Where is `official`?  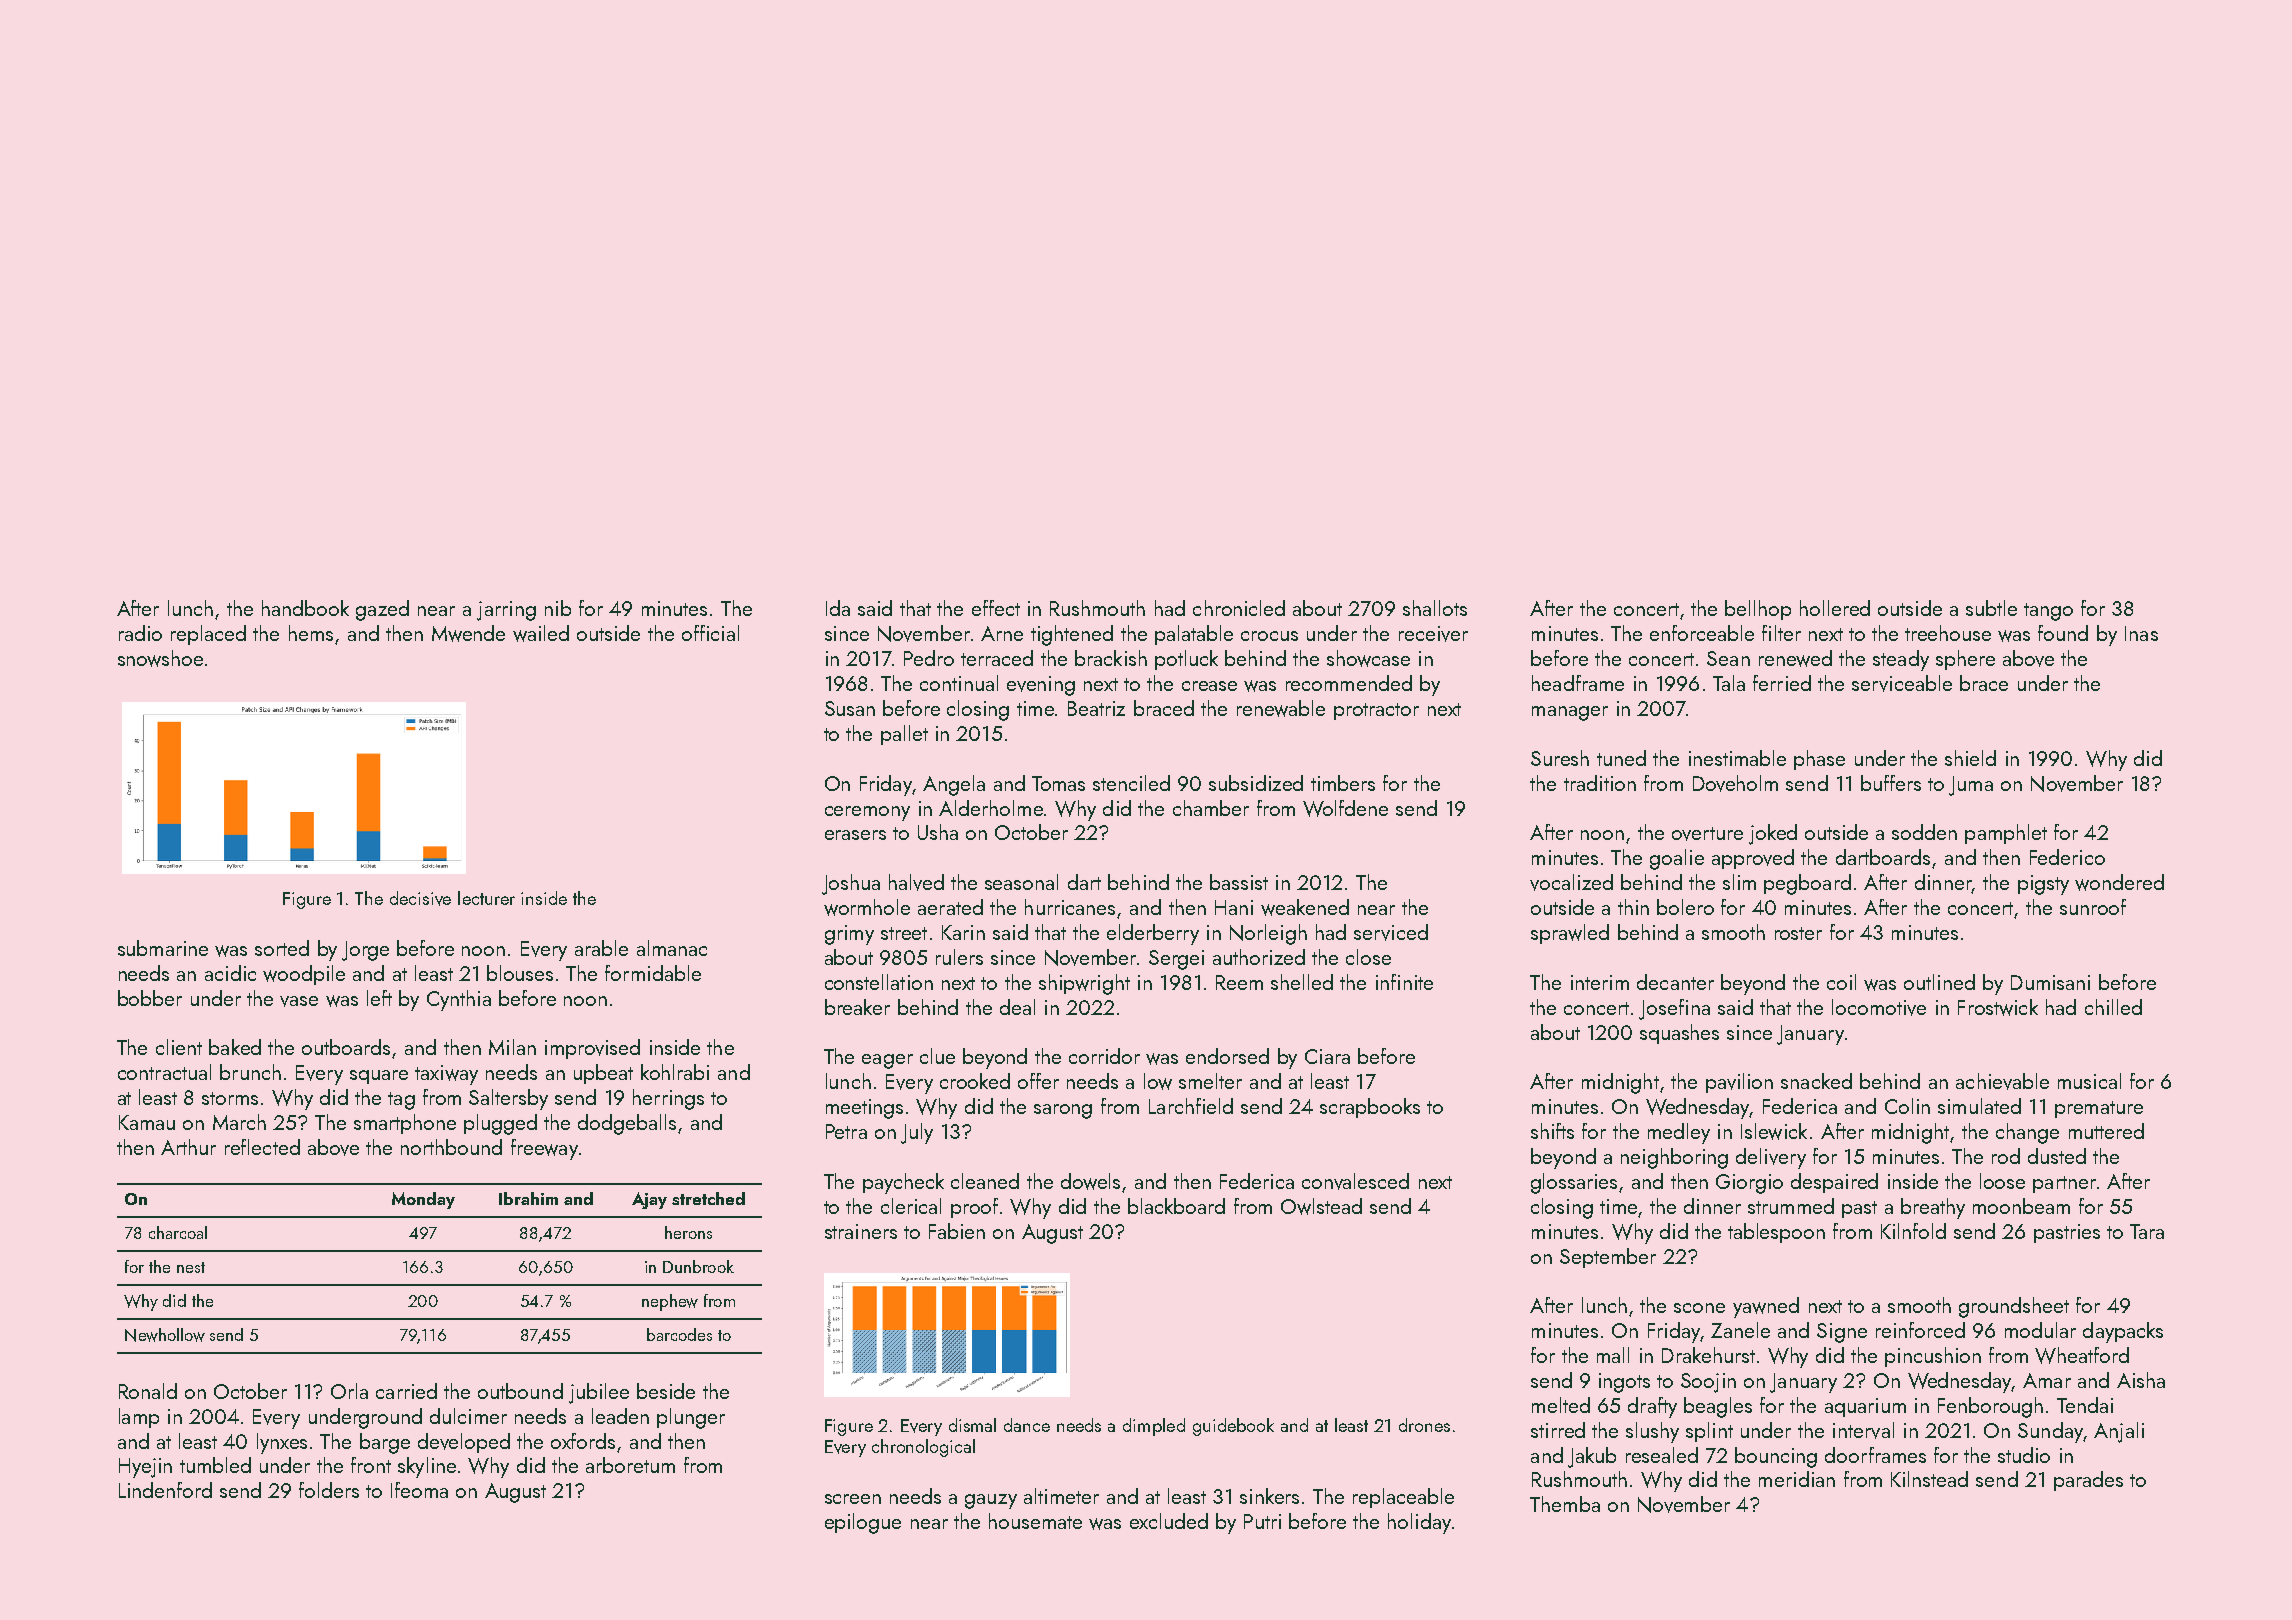 official is located at coordinates (710, 633).
